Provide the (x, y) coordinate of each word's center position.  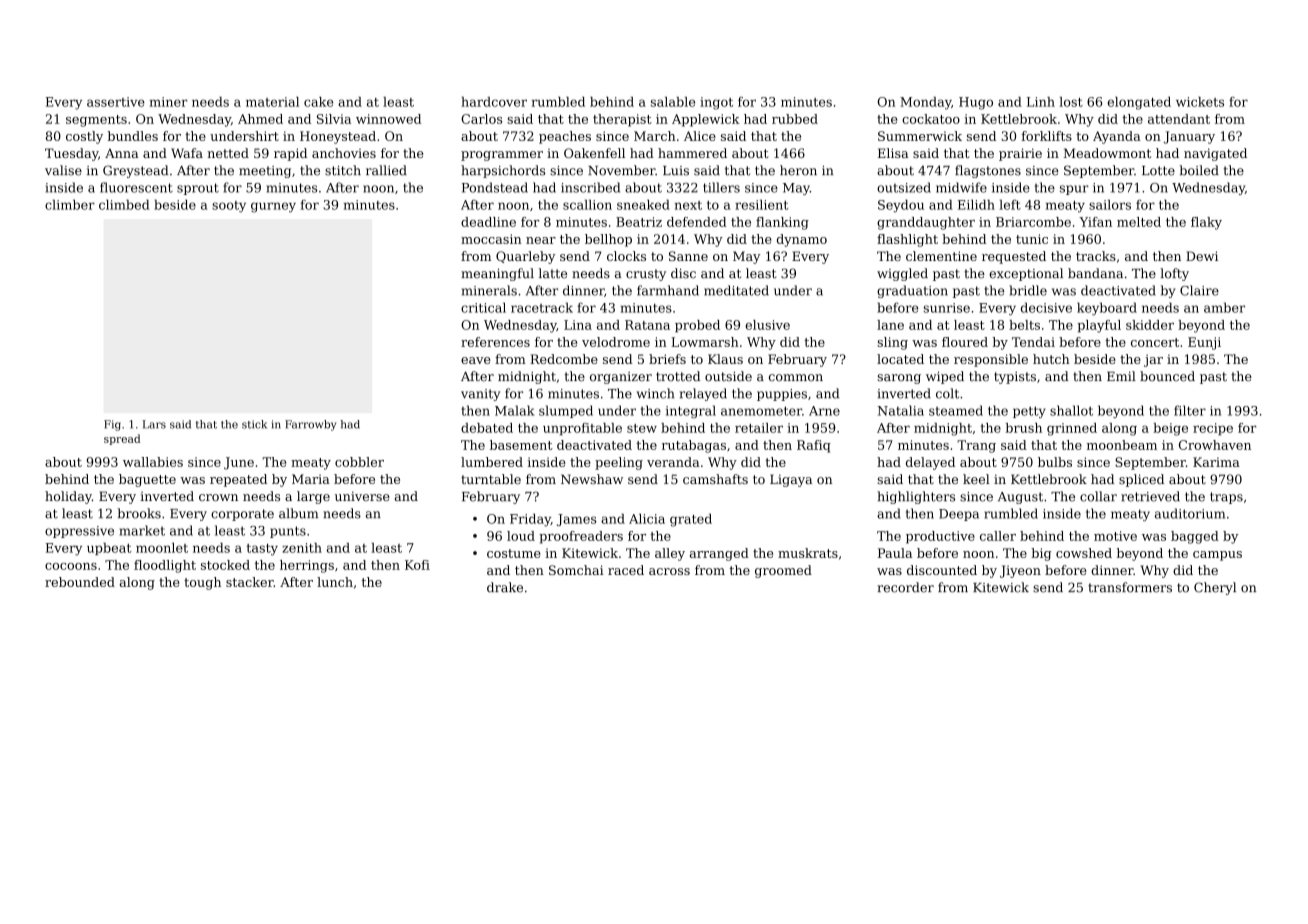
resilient (762, 205)
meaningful (497, 274)
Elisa (893, 153)
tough (202, 583)
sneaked (643, 205)
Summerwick (920, 136)
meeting (265, 172)
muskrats (808, 553)
